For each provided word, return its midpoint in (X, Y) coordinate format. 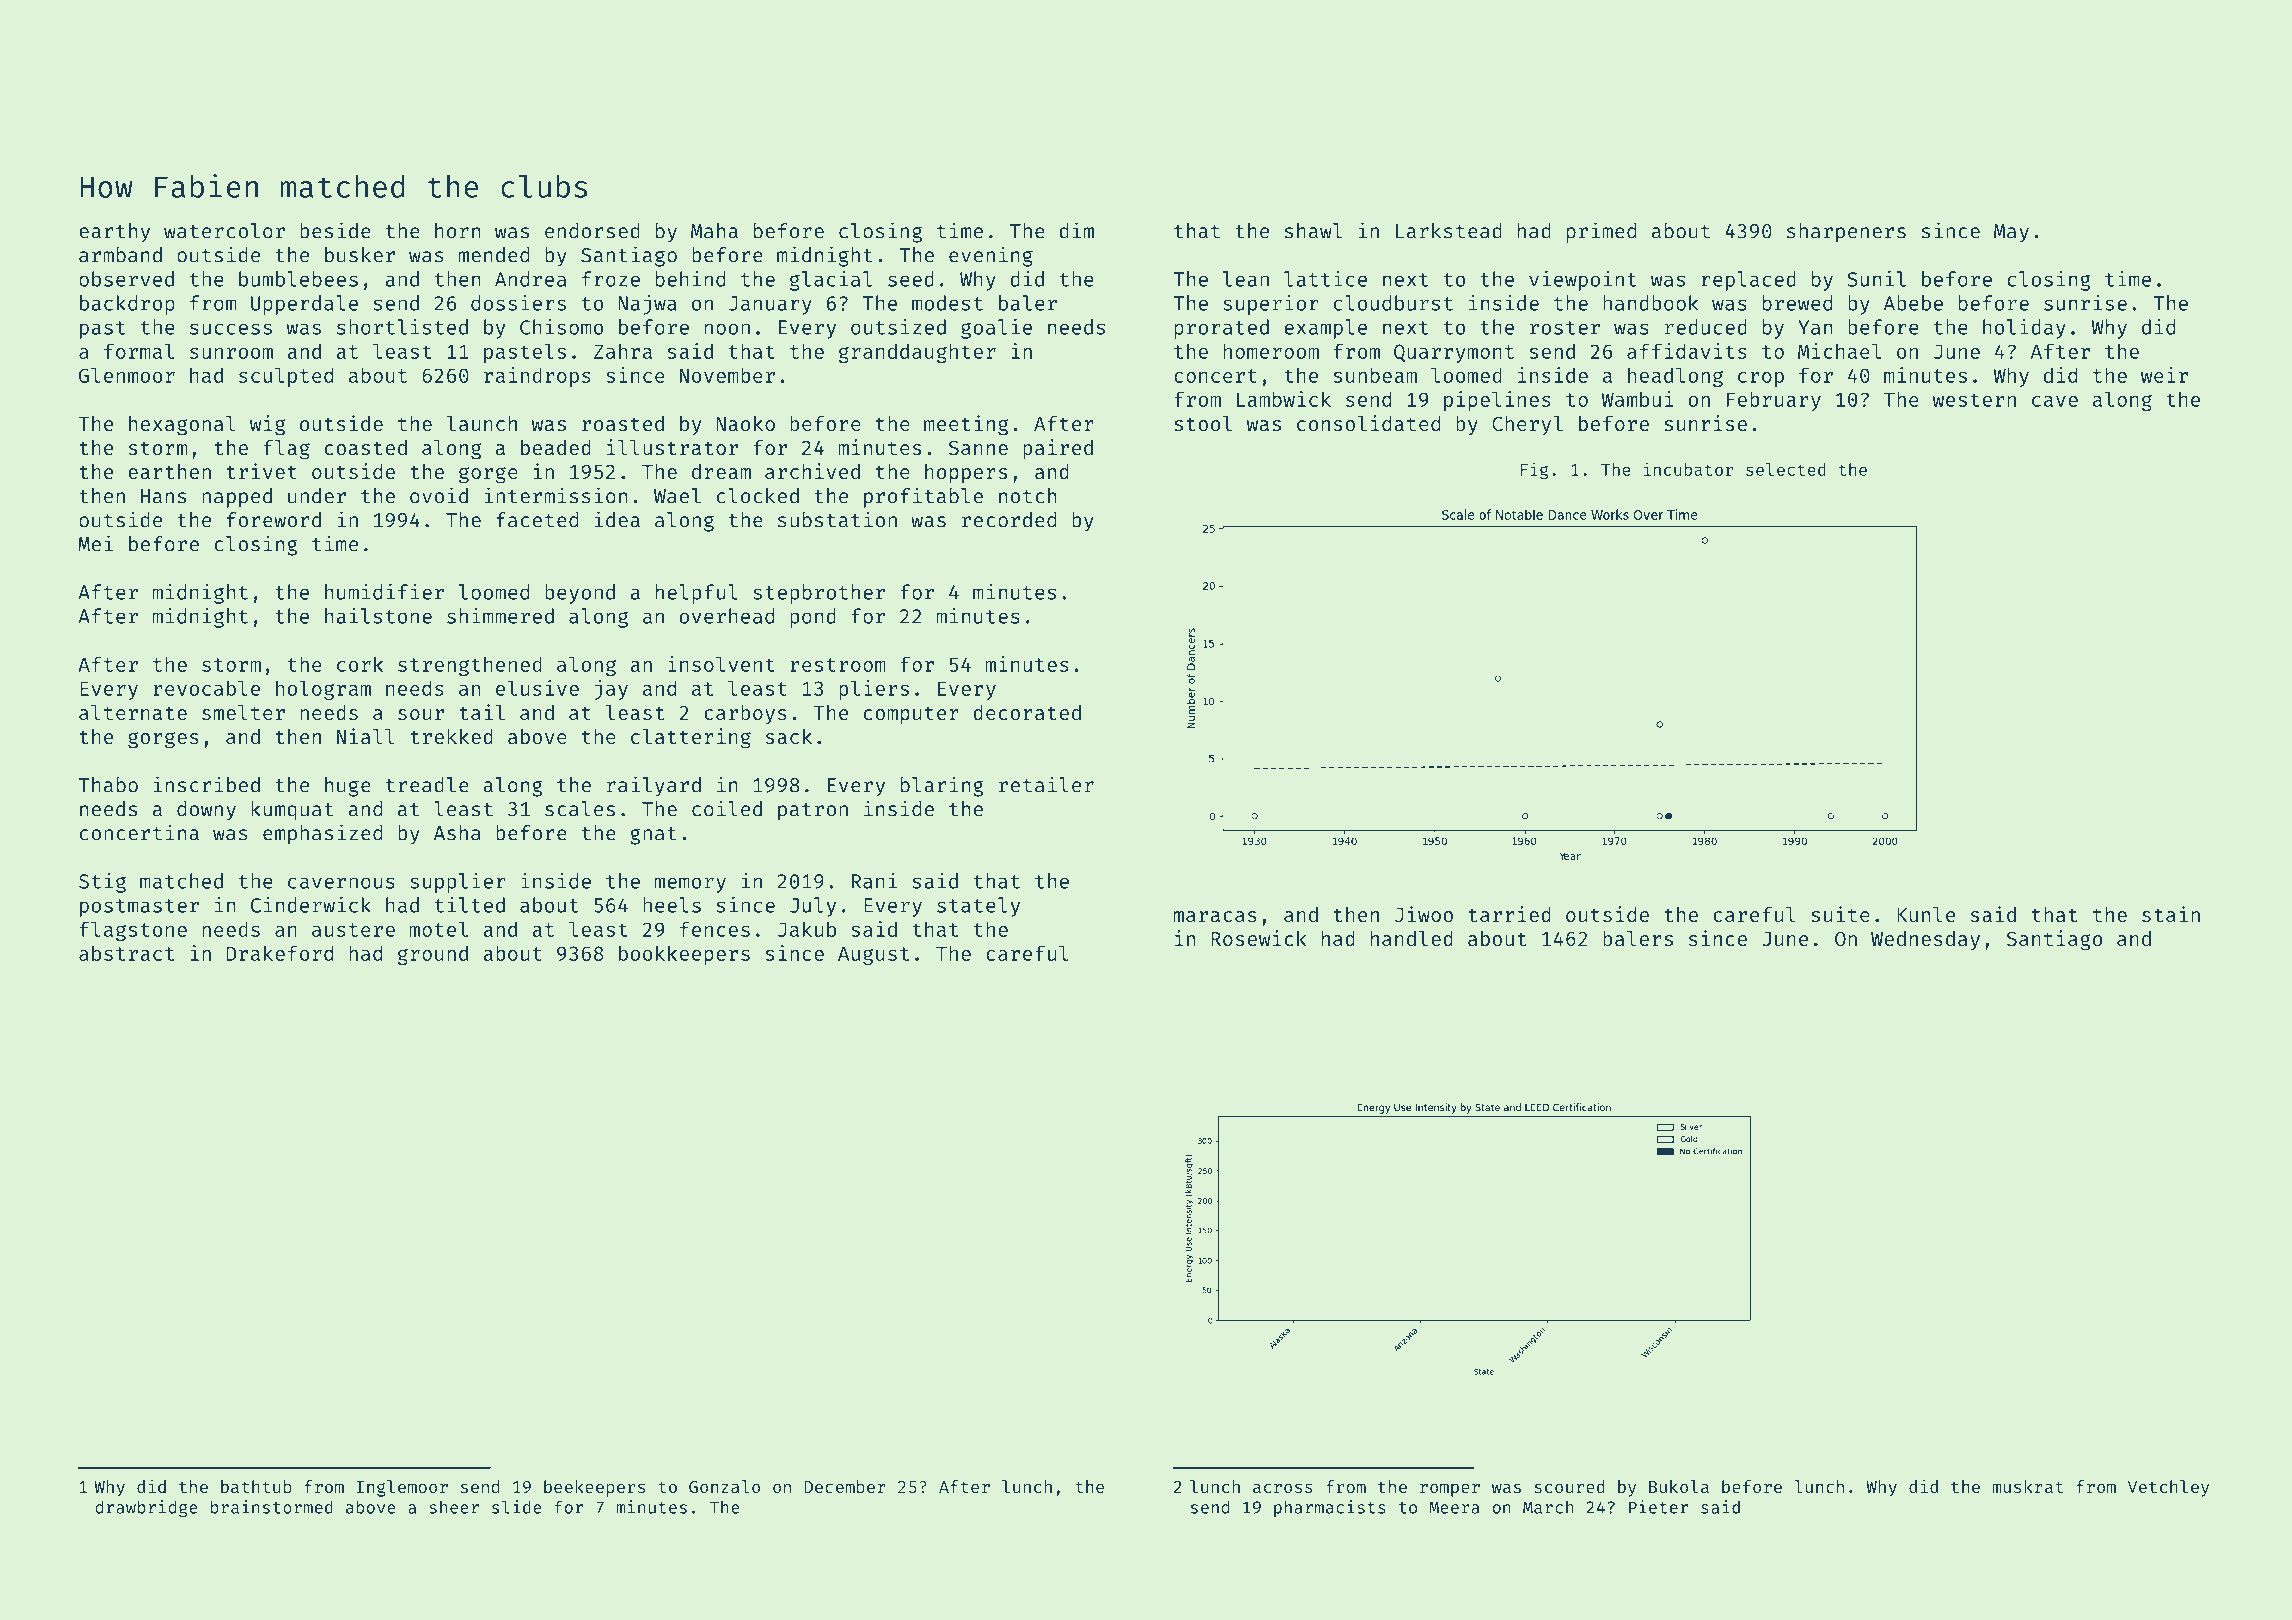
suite (1840, 914)
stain (2171, 914)
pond (813, 618)
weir (2164, 375)
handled (1412, 938)
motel (439, 929)
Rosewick (1259, 938)
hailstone (378, 616)
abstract (126, 953)
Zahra (623, 351)
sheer (454, 1507)
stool (1203, 423)
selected (1786, 469)
